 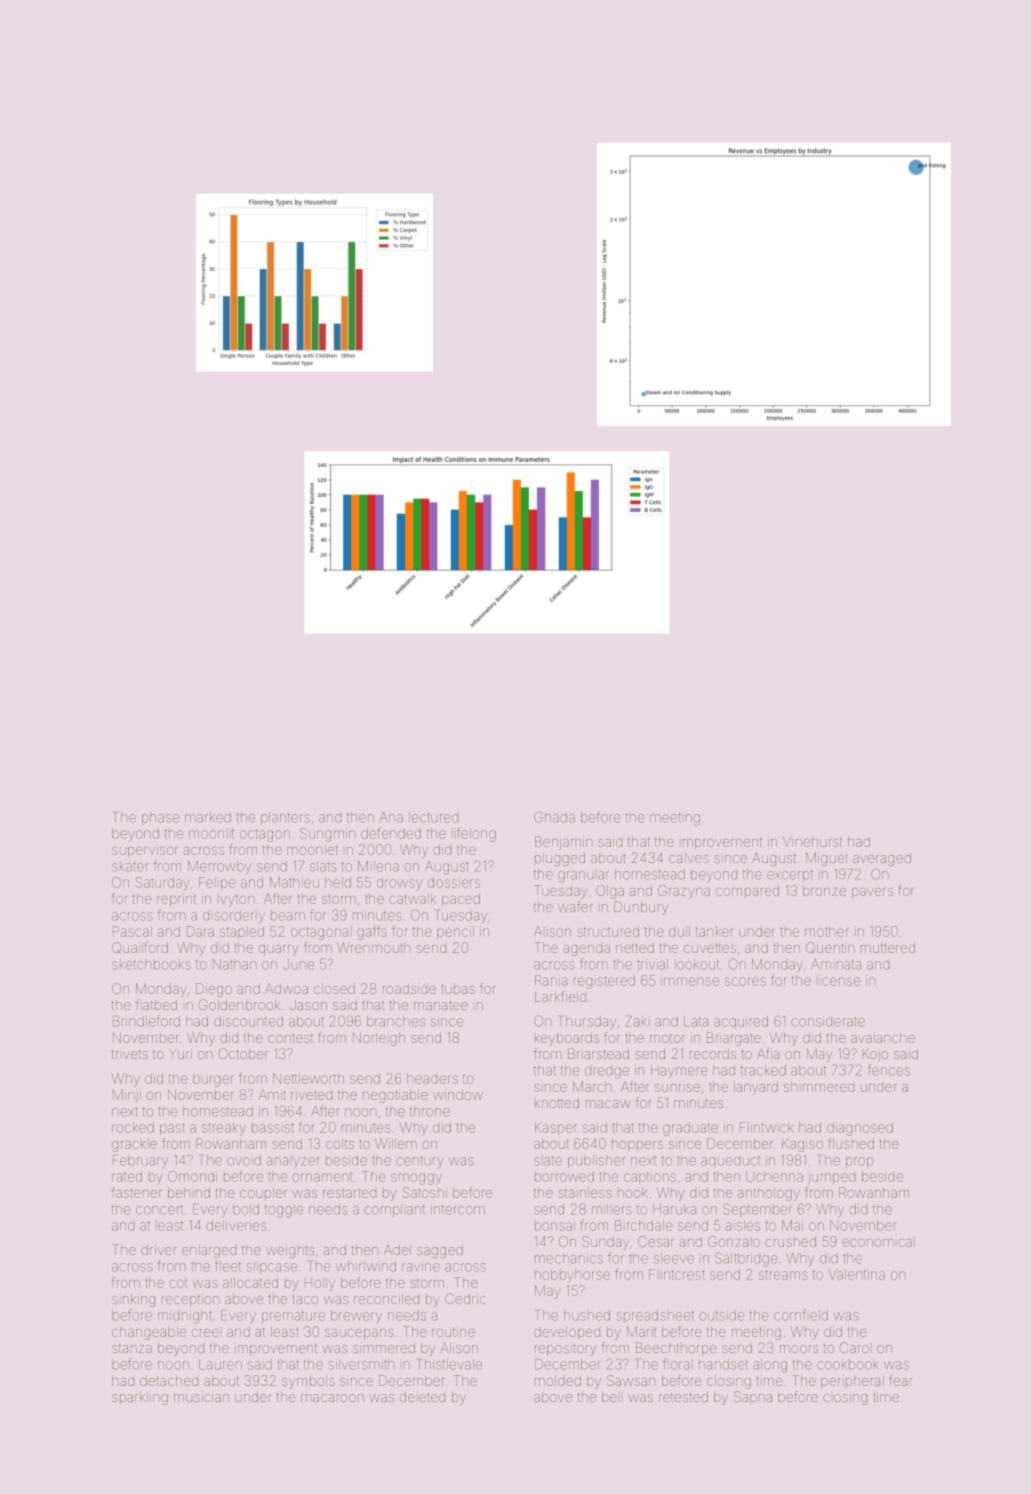 I want to click on Adel, so click(x=397, y=1250).
